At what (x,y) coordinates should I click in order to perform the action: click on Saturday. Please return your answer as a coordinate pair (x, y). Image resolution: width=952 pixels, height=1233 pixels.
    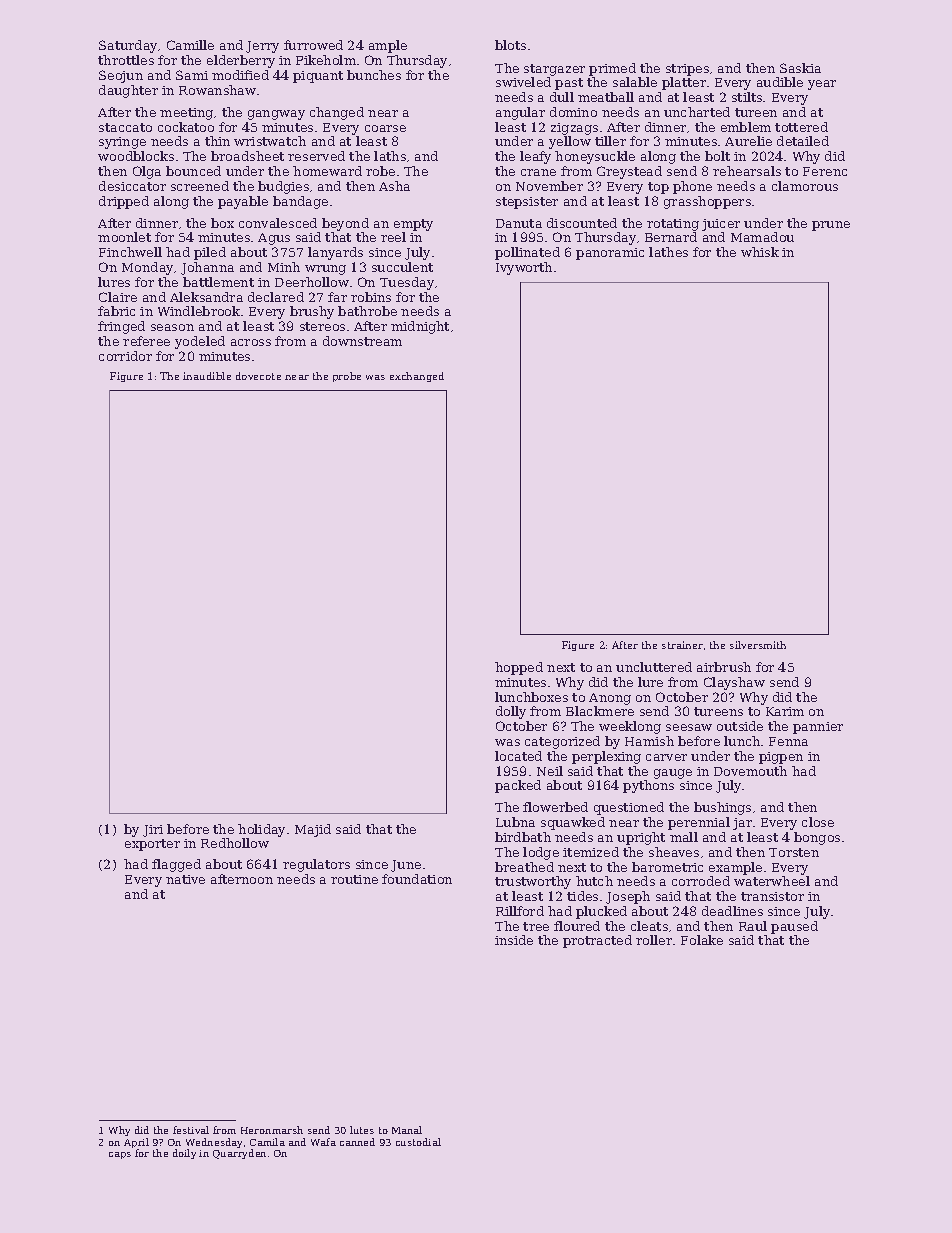
    Looking at the image, I should click on (128, 46).
